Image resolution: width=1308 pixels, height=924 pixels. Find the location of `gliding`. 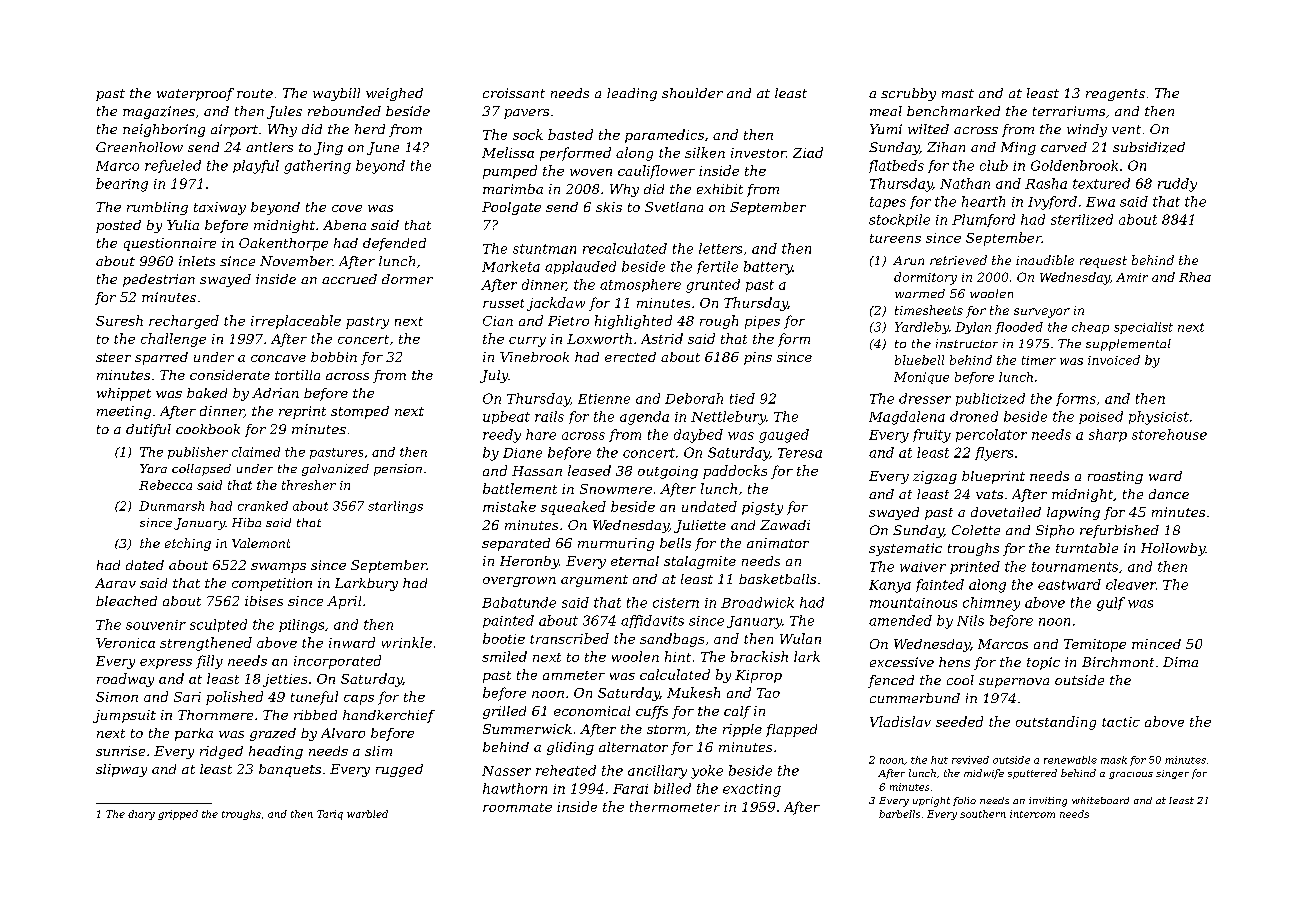

gliding is located at coordinates (570, 748).
